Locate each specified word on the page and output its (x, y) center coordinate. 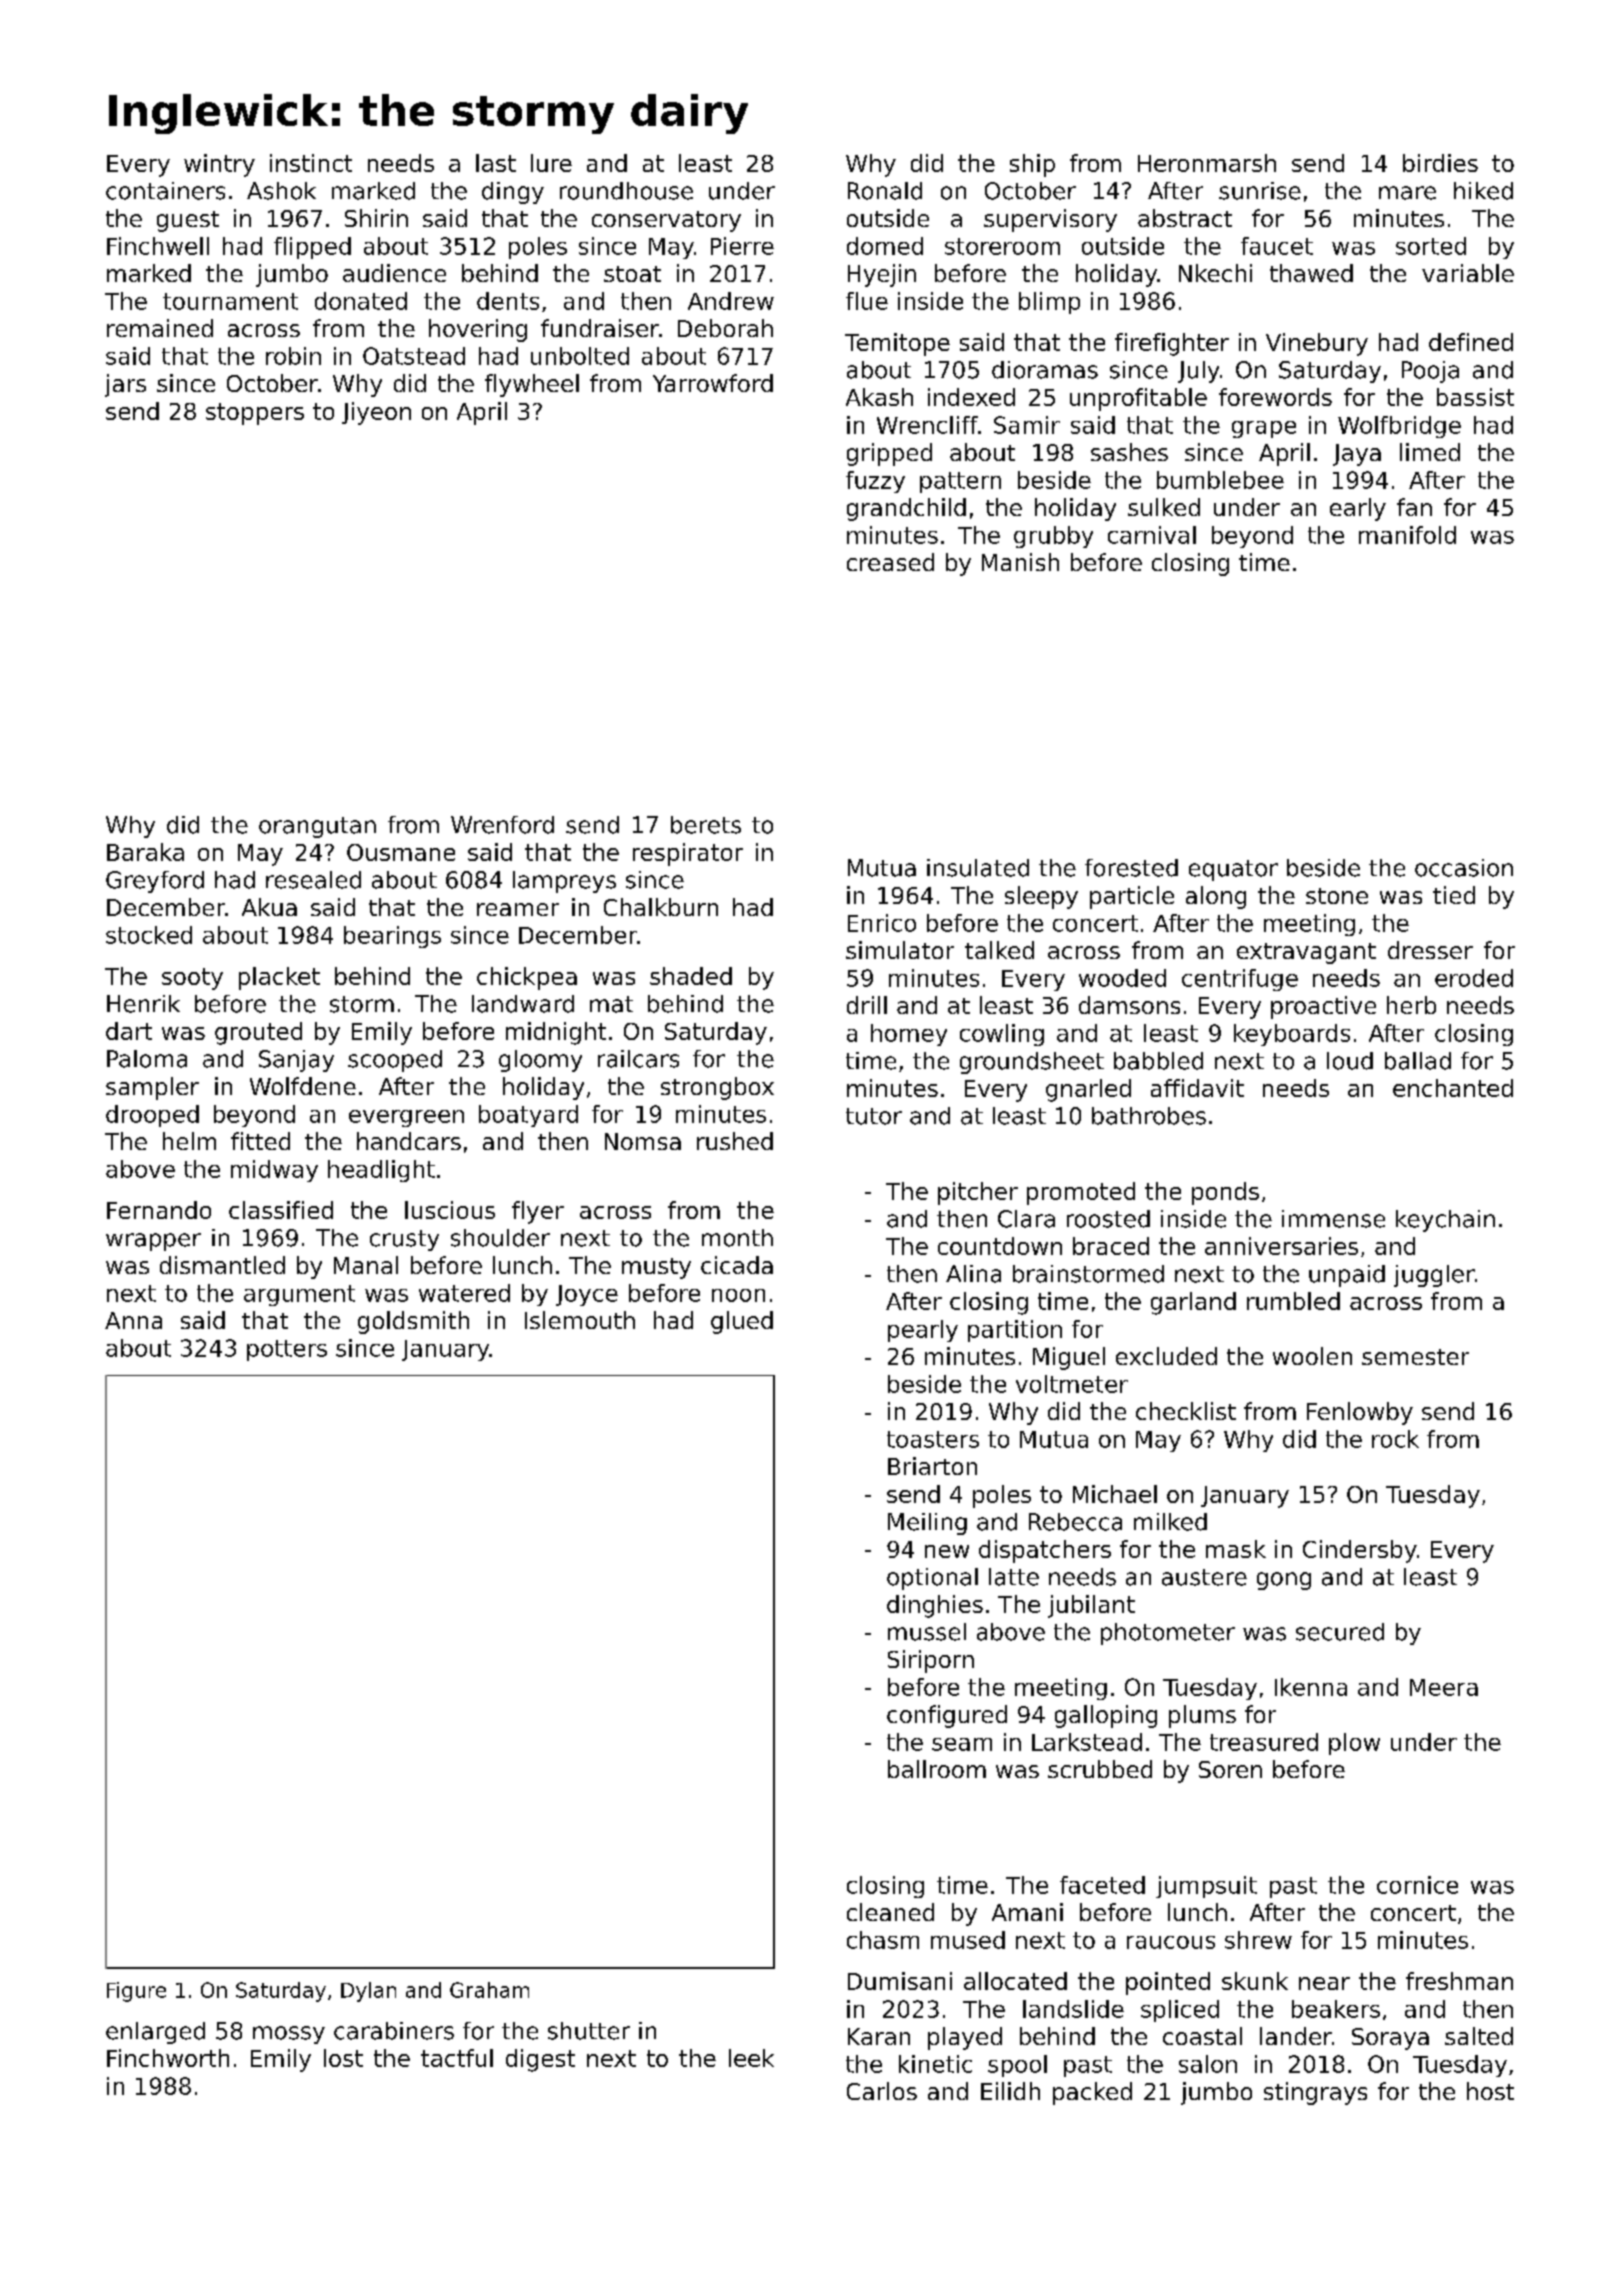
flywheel (532, 385)
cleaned (890, 1912)
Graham (489, 1990)
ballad (1418, 1061)
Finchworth (168, 2058)
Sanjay (296, 1061)
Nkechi (1215, 273)
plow (1354, 1744)
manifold (1407, 535)
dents (508, 301)
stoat (632, 274)
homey (909, 1035)
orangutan (317, 827)
